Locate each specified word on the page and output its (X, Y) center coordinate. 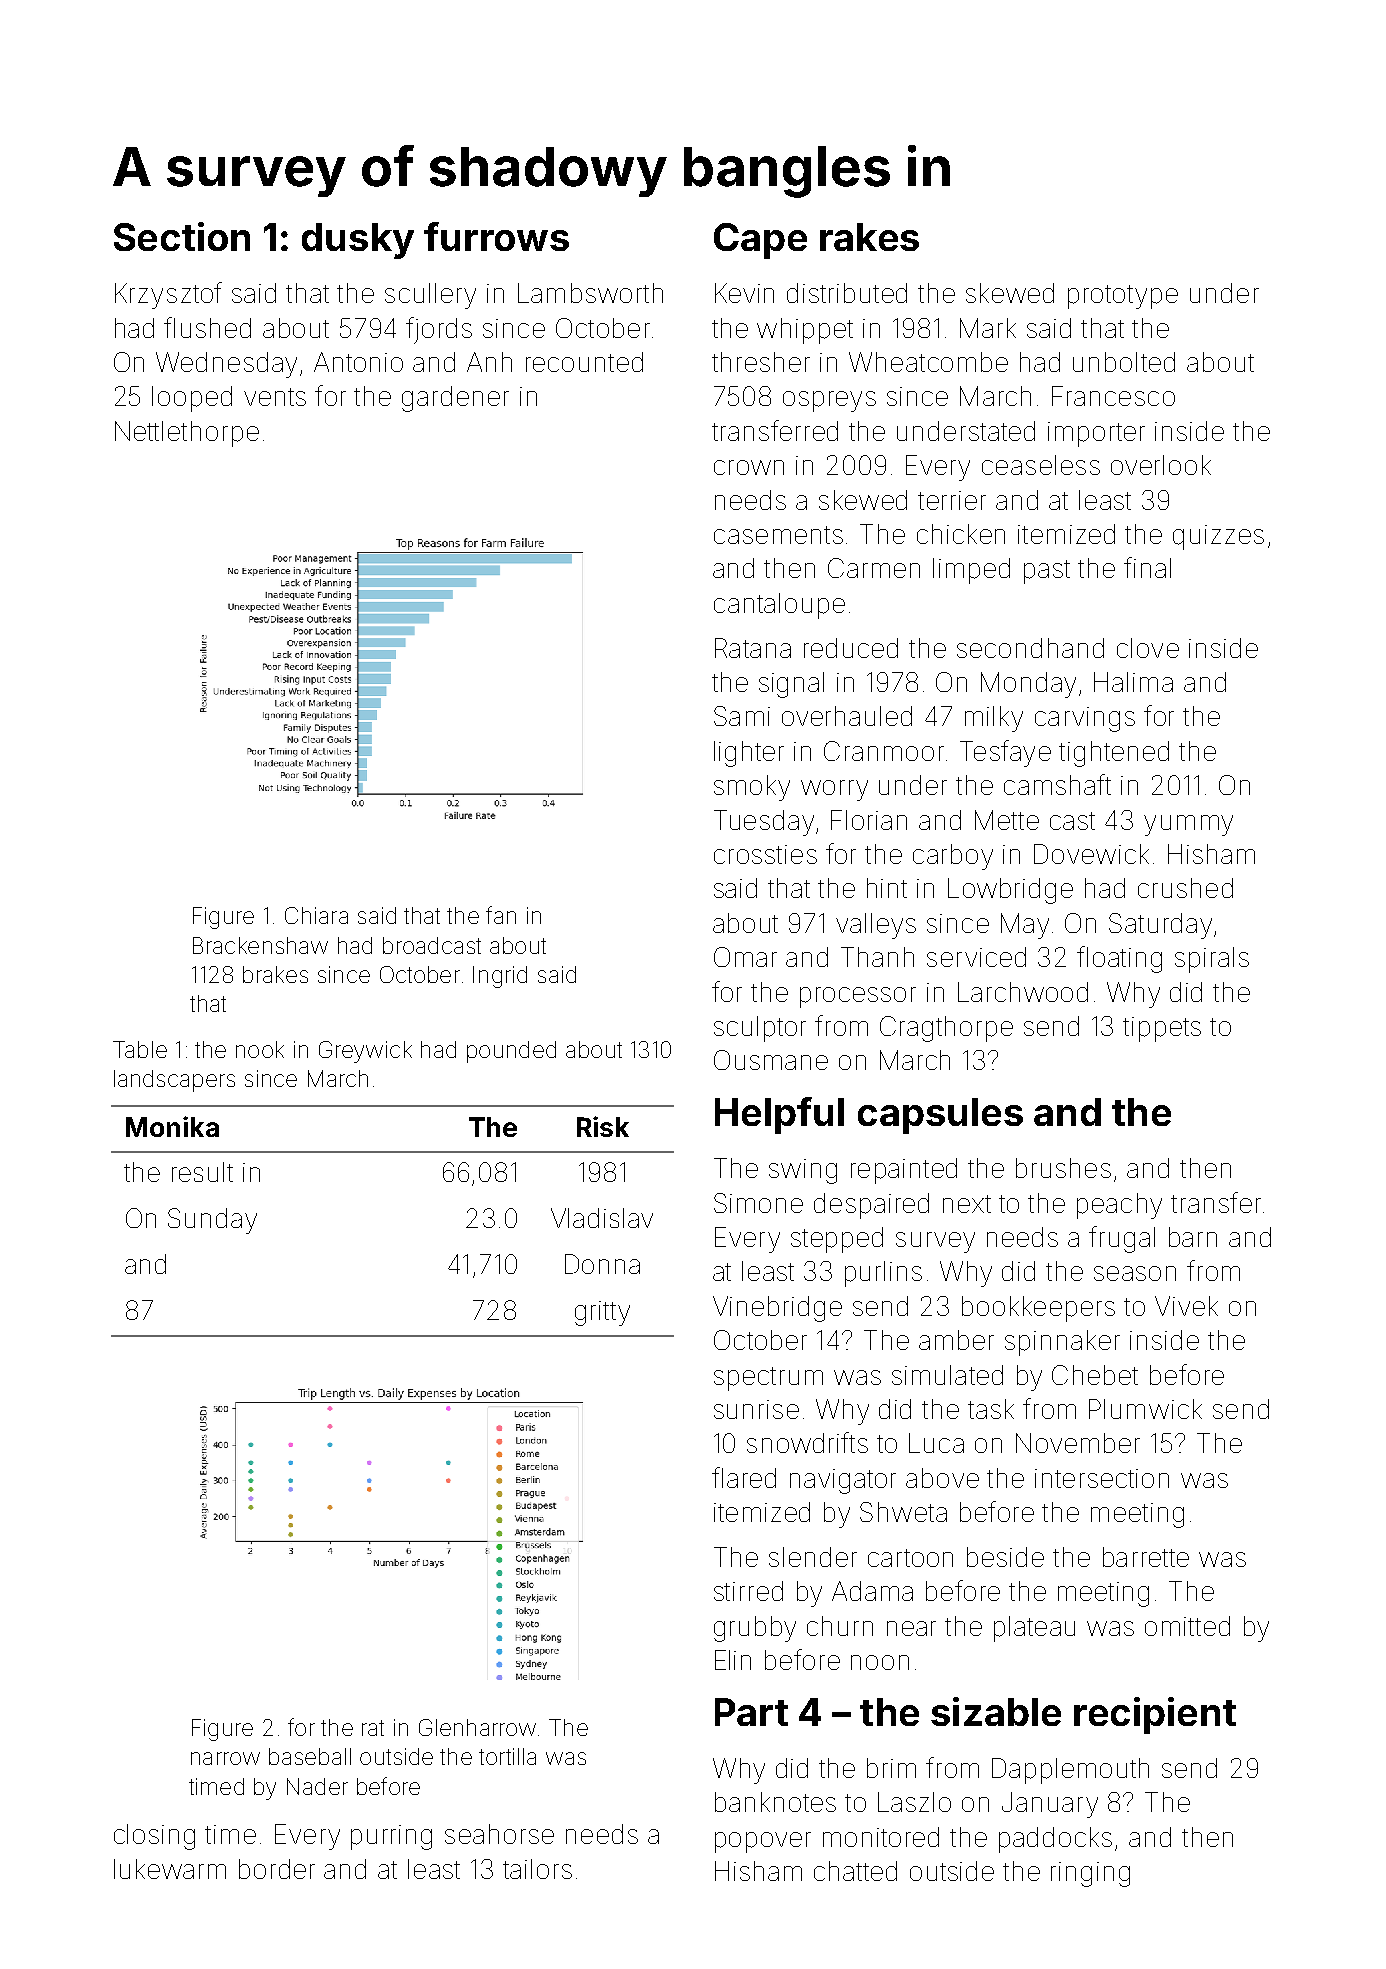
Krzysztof (168, 295)
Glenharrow (477, 1727)
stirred (748, 1591)
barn (1193, 1237)
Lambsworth (590, 293)
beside (1005, 1557)
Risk (603, 1126)
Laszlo (914, 1802)
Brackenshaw (260, 945)
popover (763, 1842)
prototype (1123, 297)
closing (154, 1837)
